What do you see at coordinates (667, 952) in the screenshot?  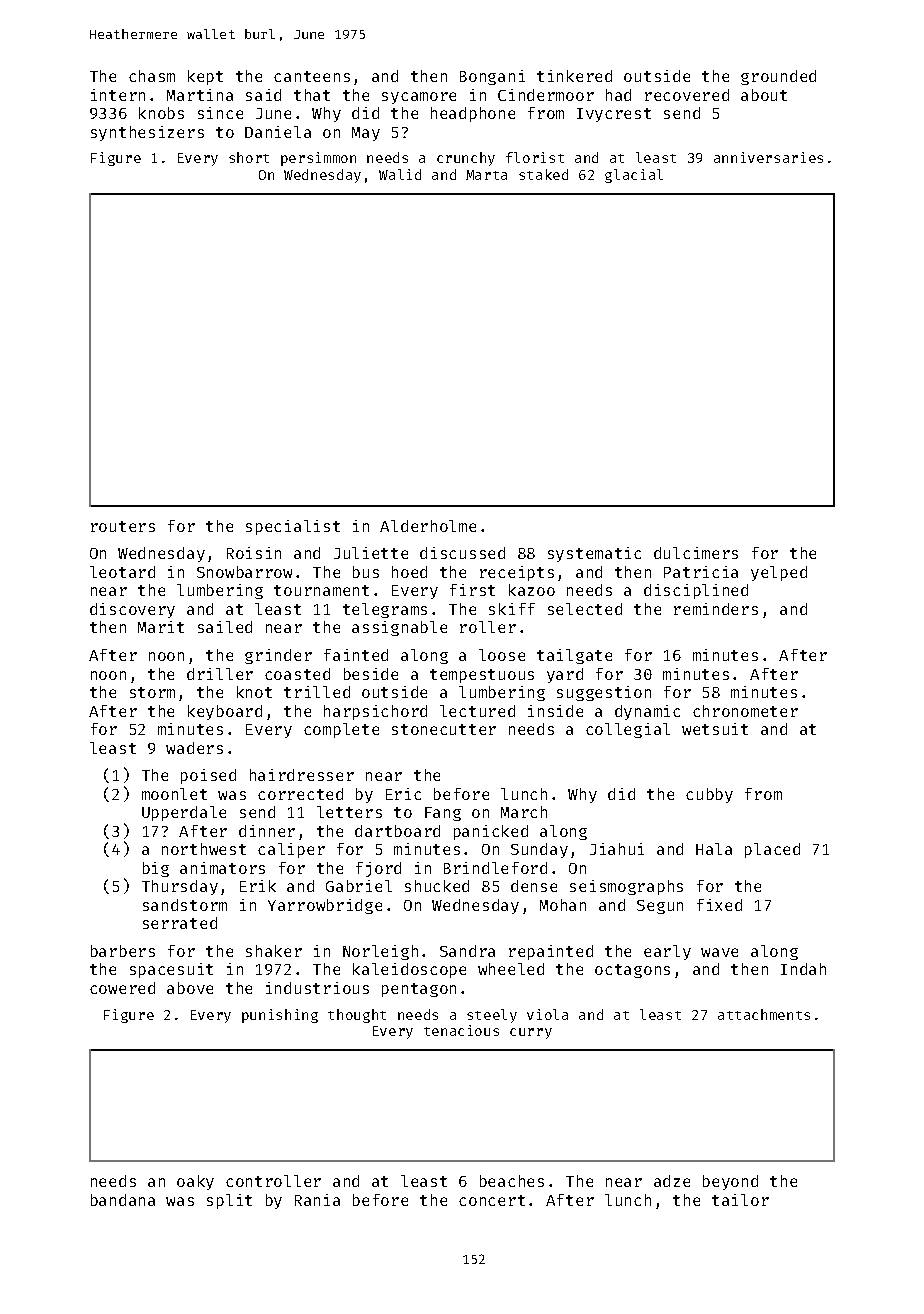 I see `early` at bounding box center [667, 952].
